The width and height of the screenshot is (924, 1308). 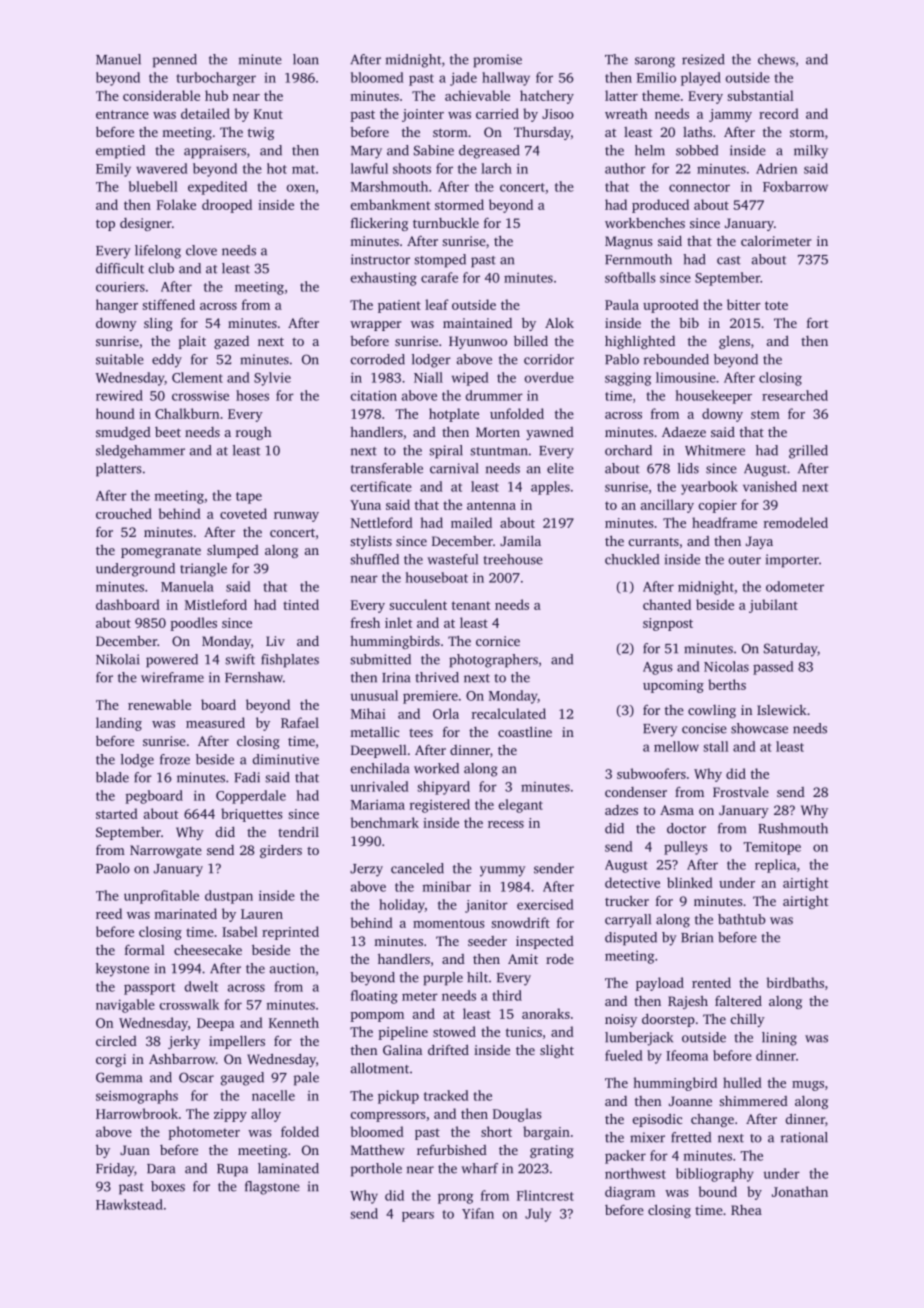 I want to click on Islewick, so click(x=782, y=710).
